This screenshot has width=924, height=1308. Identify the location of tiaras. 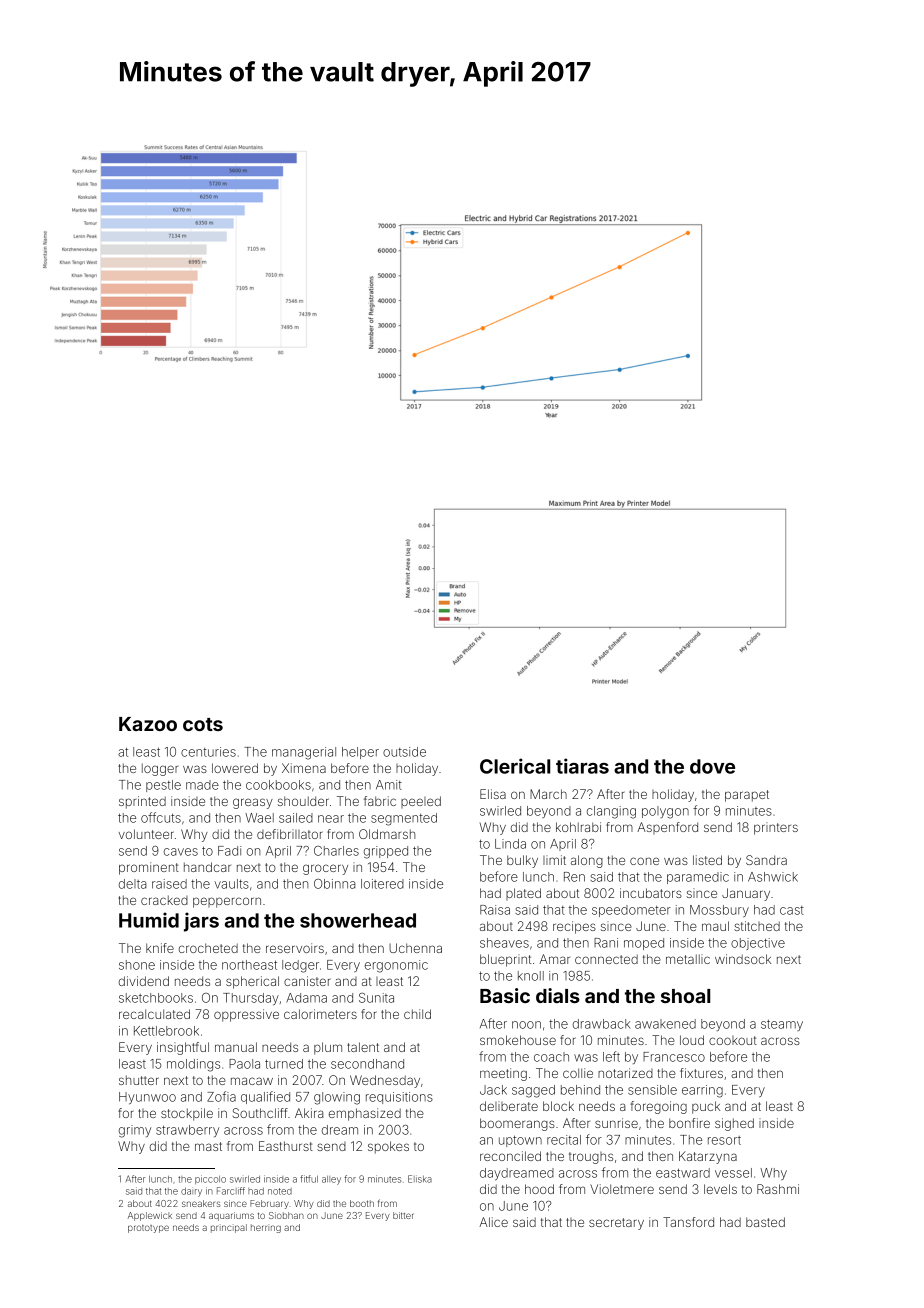
(582, 766).
